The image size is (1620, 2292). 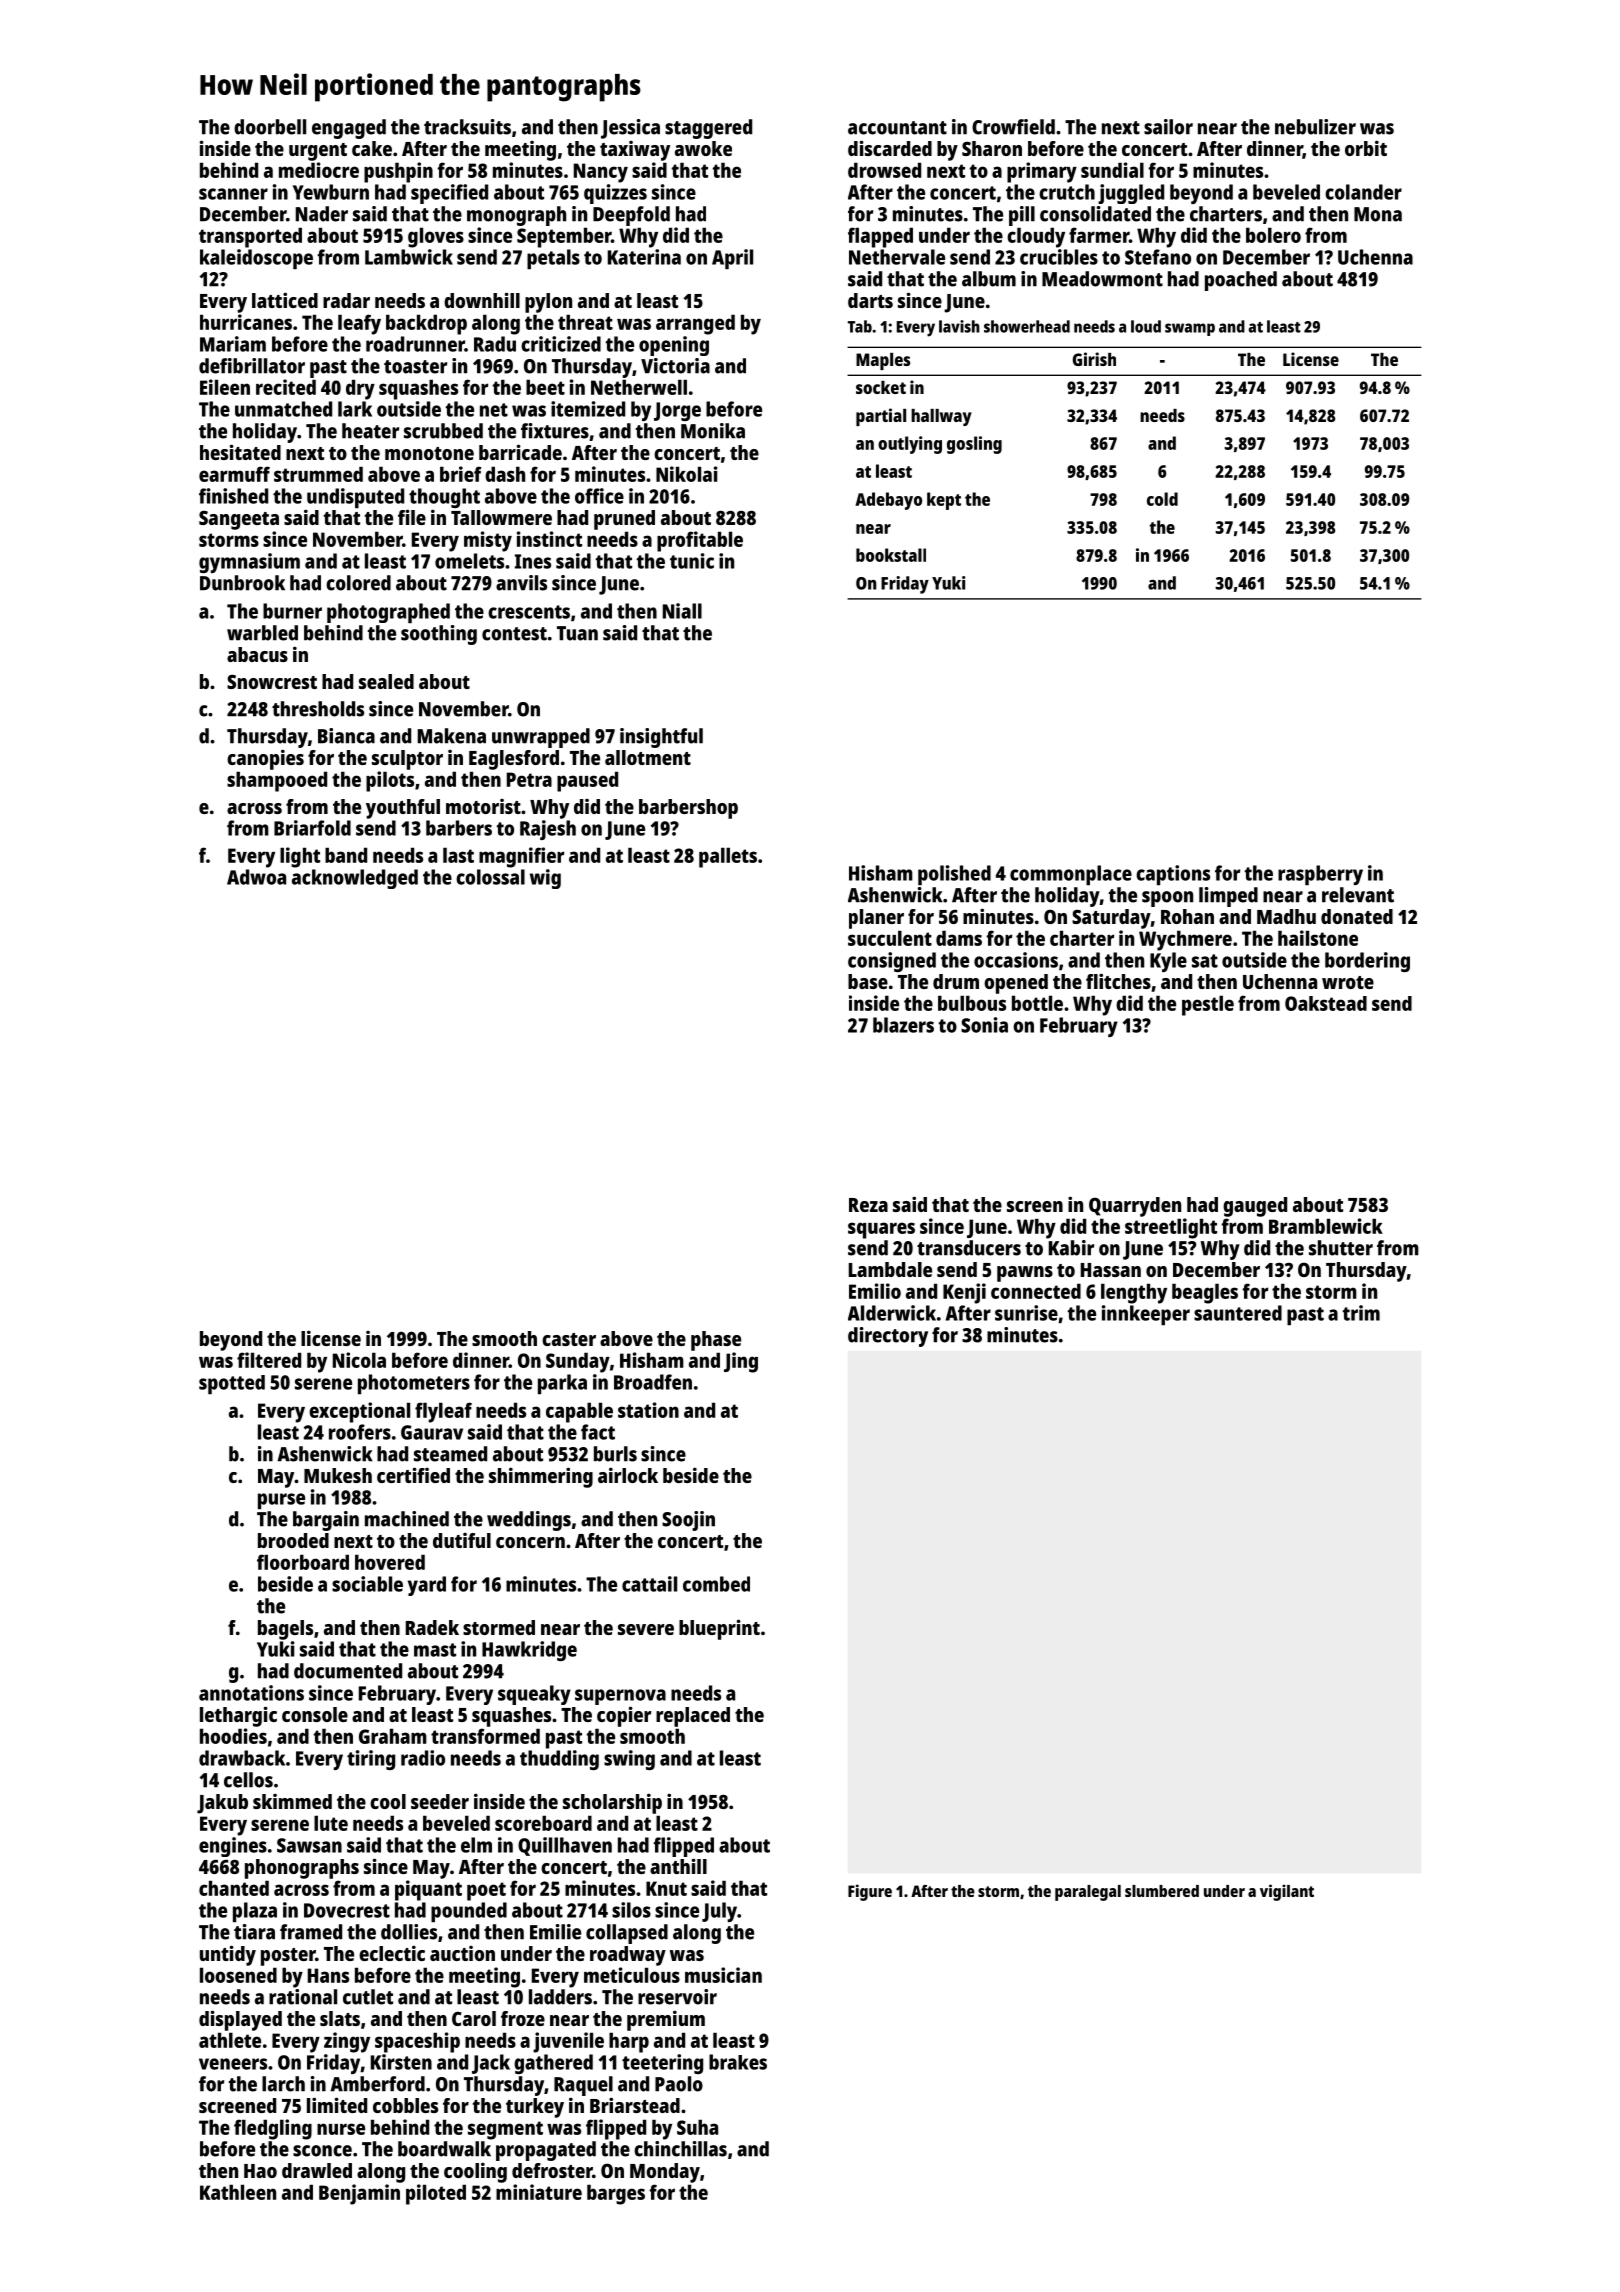 I want to click on Adwoa, so click(x=256, y=877).
